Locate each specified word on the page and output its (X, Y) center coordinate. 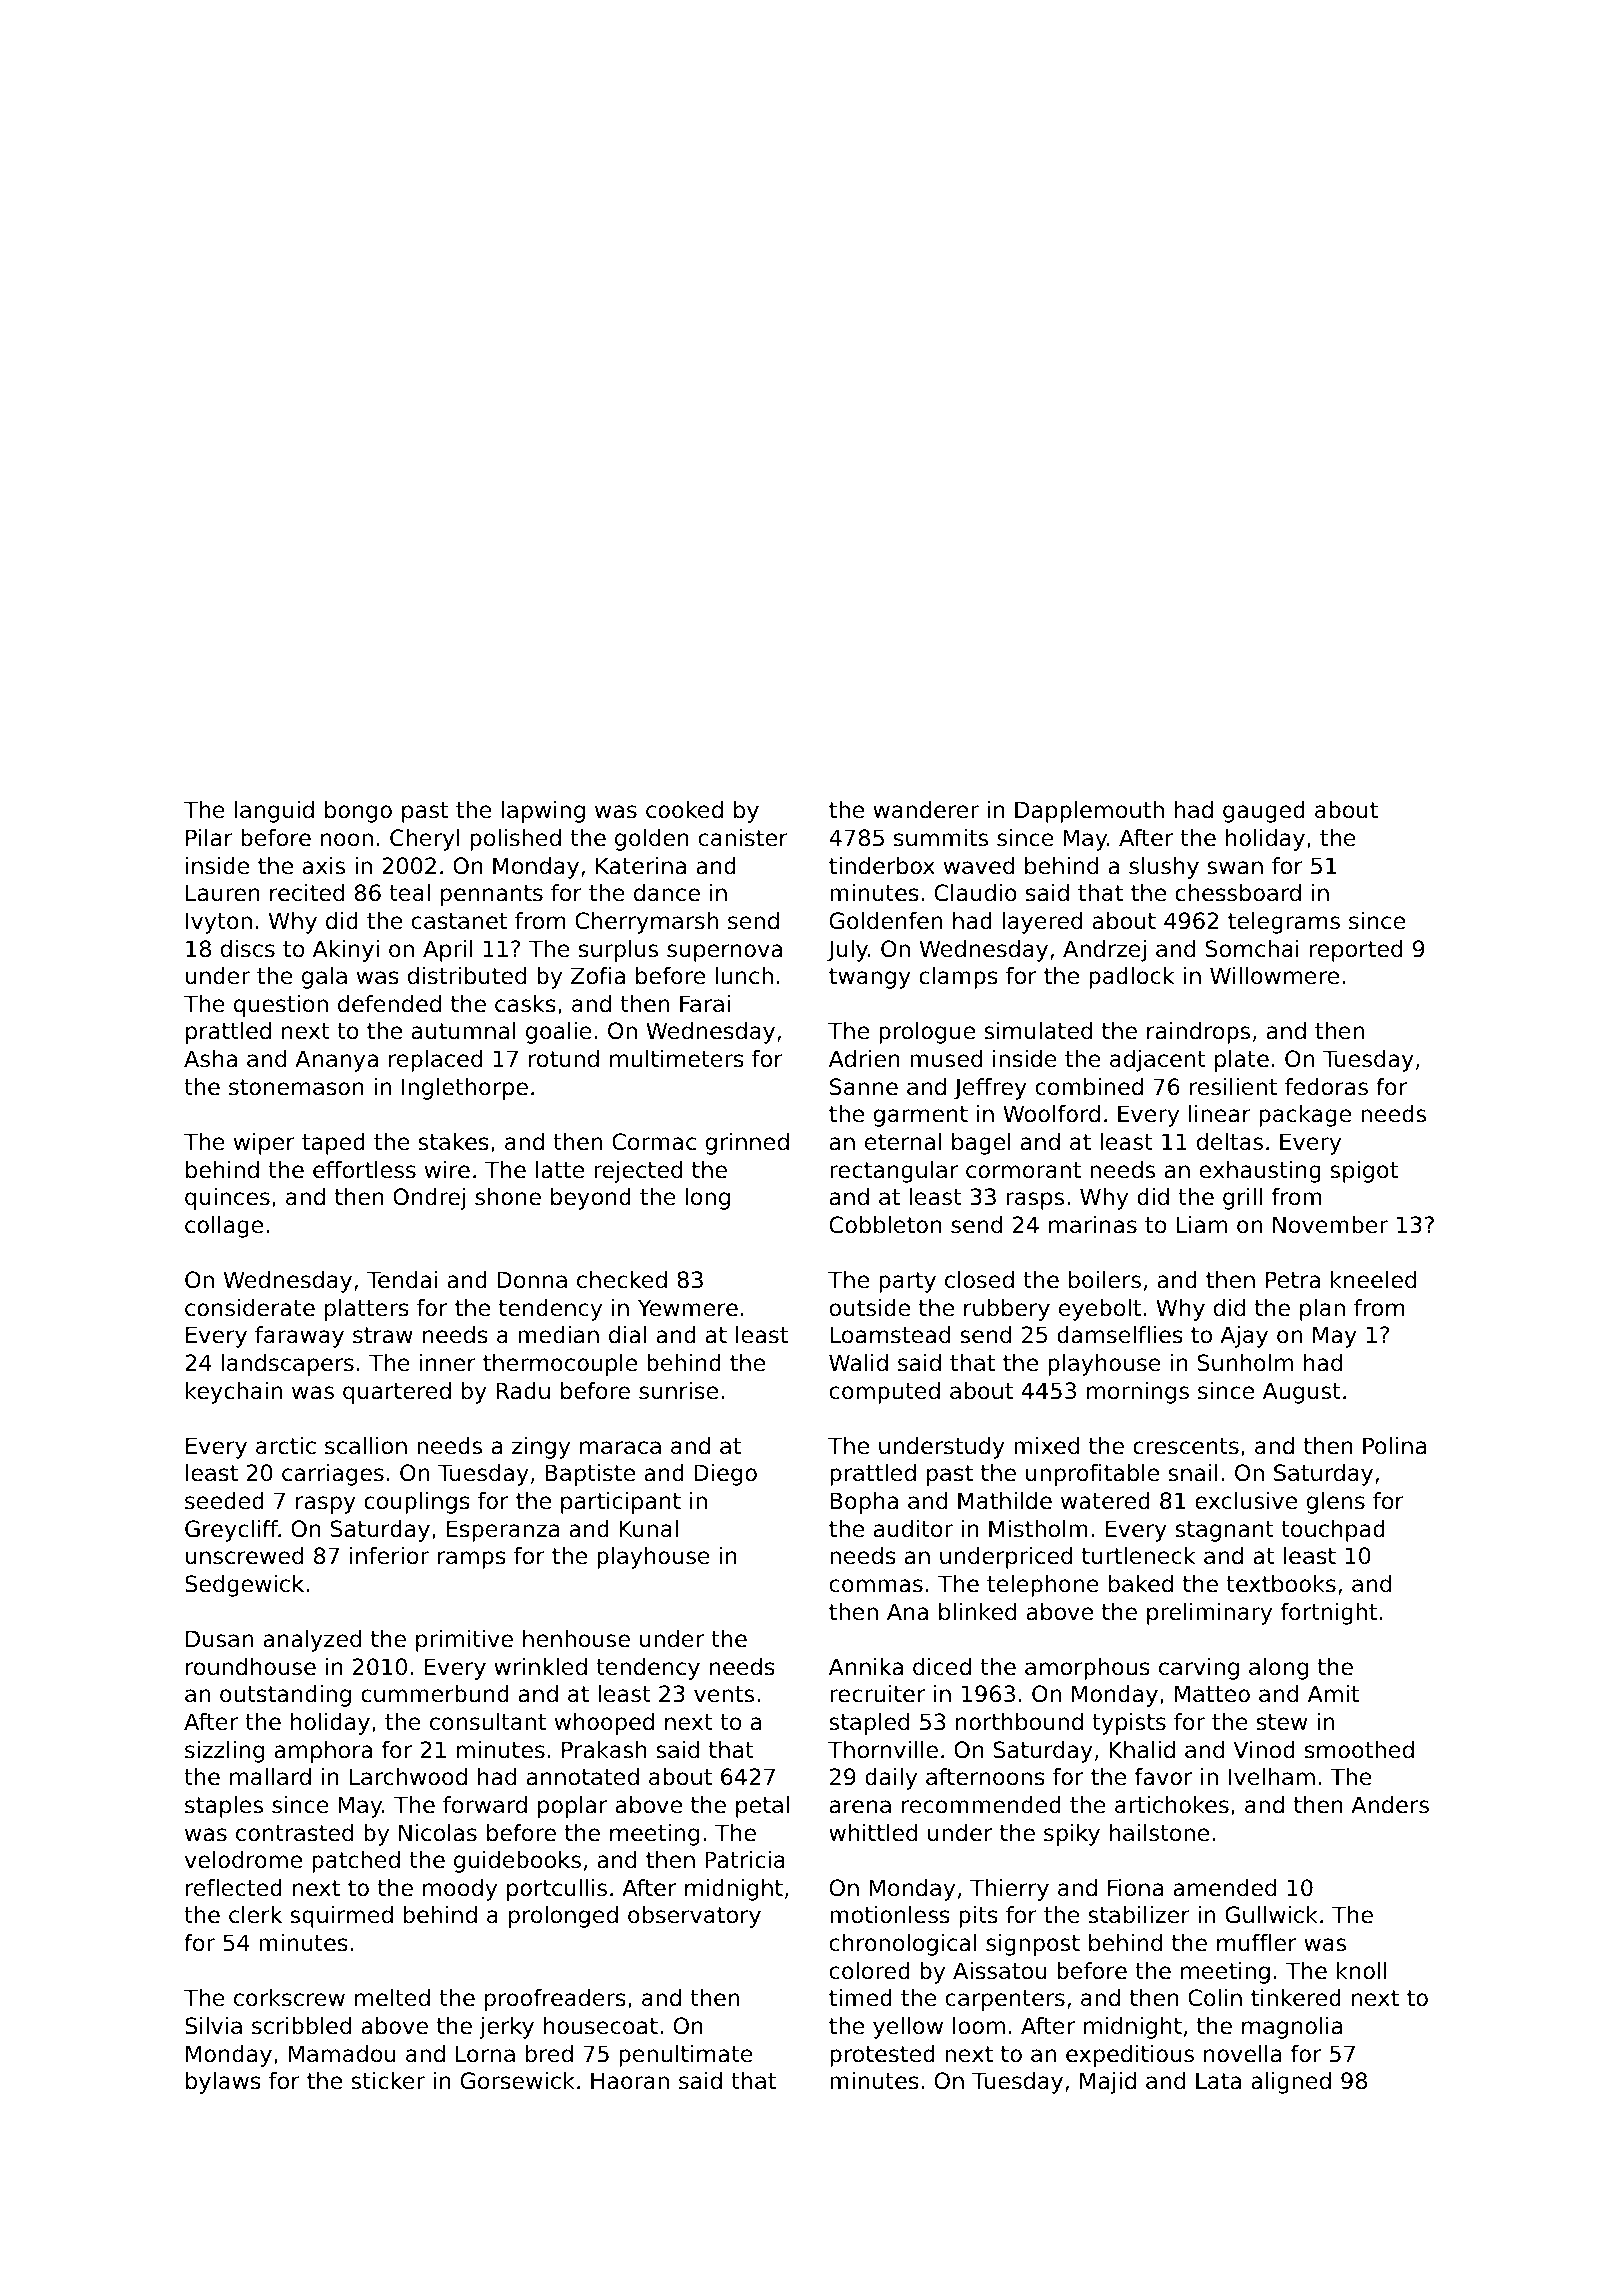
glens (1336, 1503)
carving (1199, 1669)
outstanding (285, 1696)
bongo (358, 812)
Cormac (654, 1142)
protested (882, 2056)
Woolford (1051, 1114)
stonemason (296, 1087)
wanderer (926, 810)
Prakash (604, 1750)
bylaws (223, 2083)
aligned (1291, 2083)
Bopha (864, 1503)
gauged (1264, 812)
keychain (234, 1393)
